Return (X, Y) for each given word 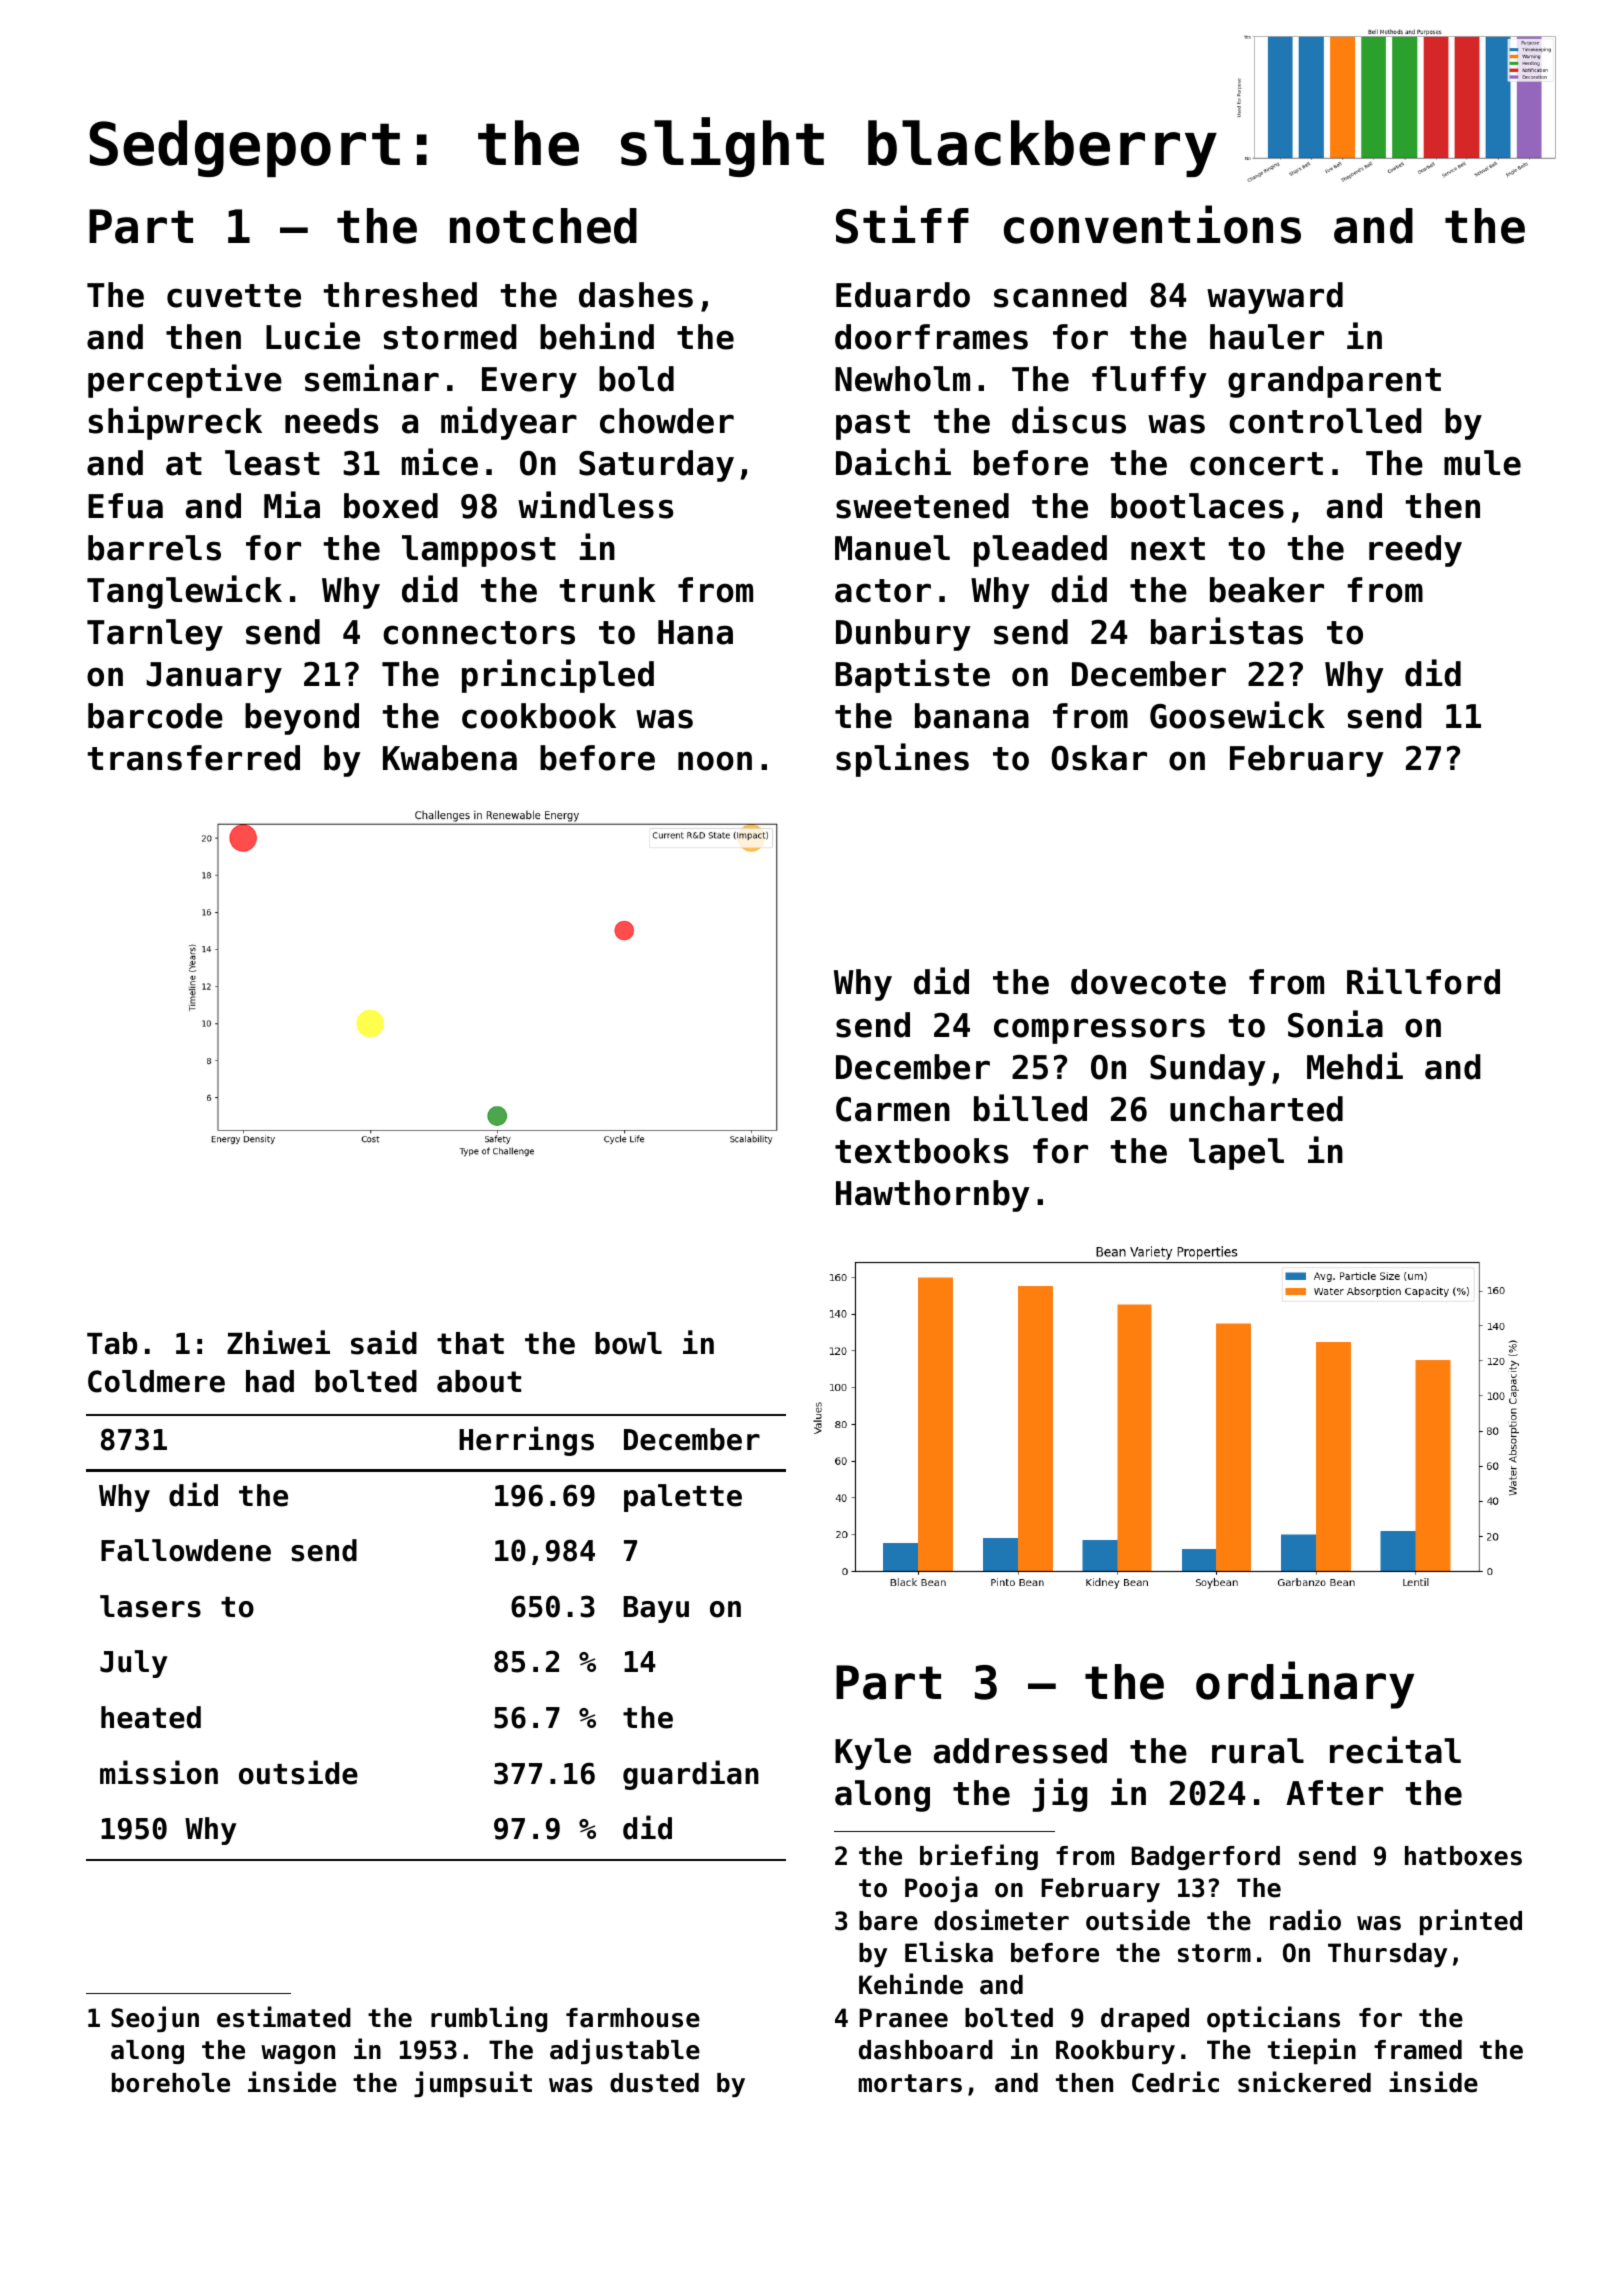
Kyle (873, 1754)
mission (159, 1772)
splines (902, 760)
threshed (400, 295)
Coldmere (156, 1381)
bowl (628, 1343)
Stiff (902, 224)
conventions (1152, 224)
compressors (1099, 1031)
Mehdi (1355, 1066)
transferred (194, 758)
